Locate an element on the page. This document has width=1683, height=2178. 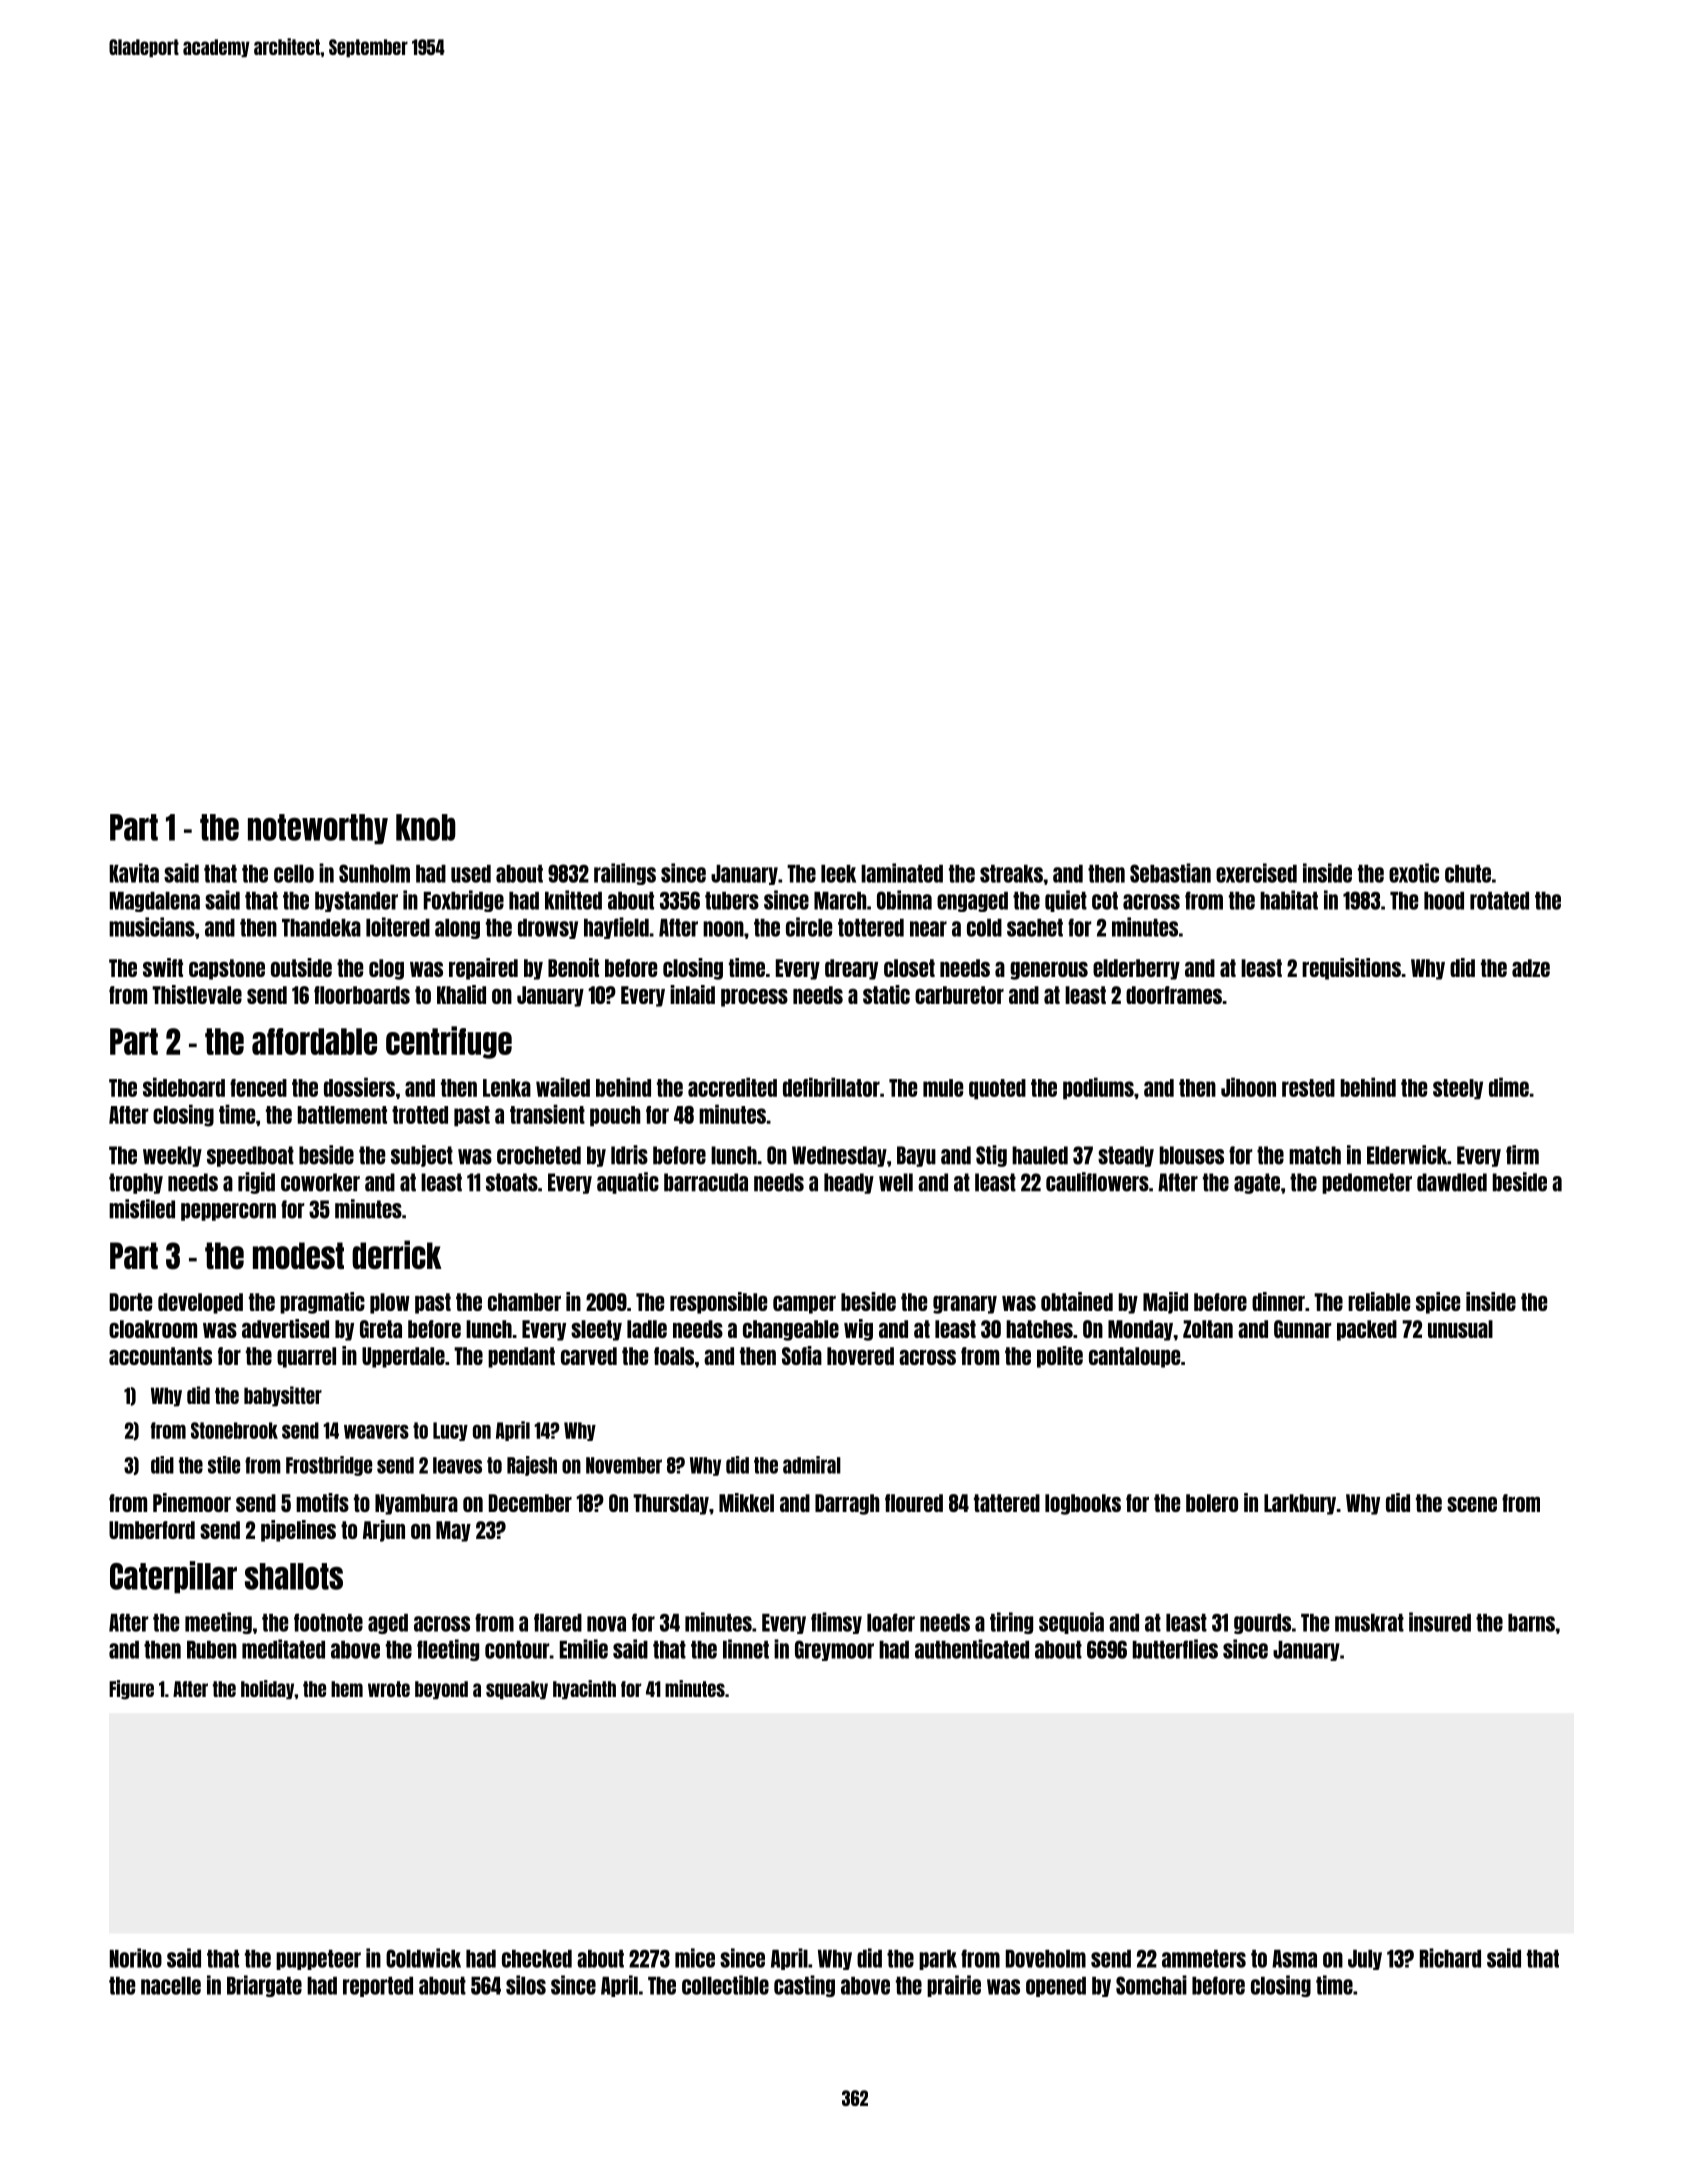
shallots is located at coordinates (294, 1576).
